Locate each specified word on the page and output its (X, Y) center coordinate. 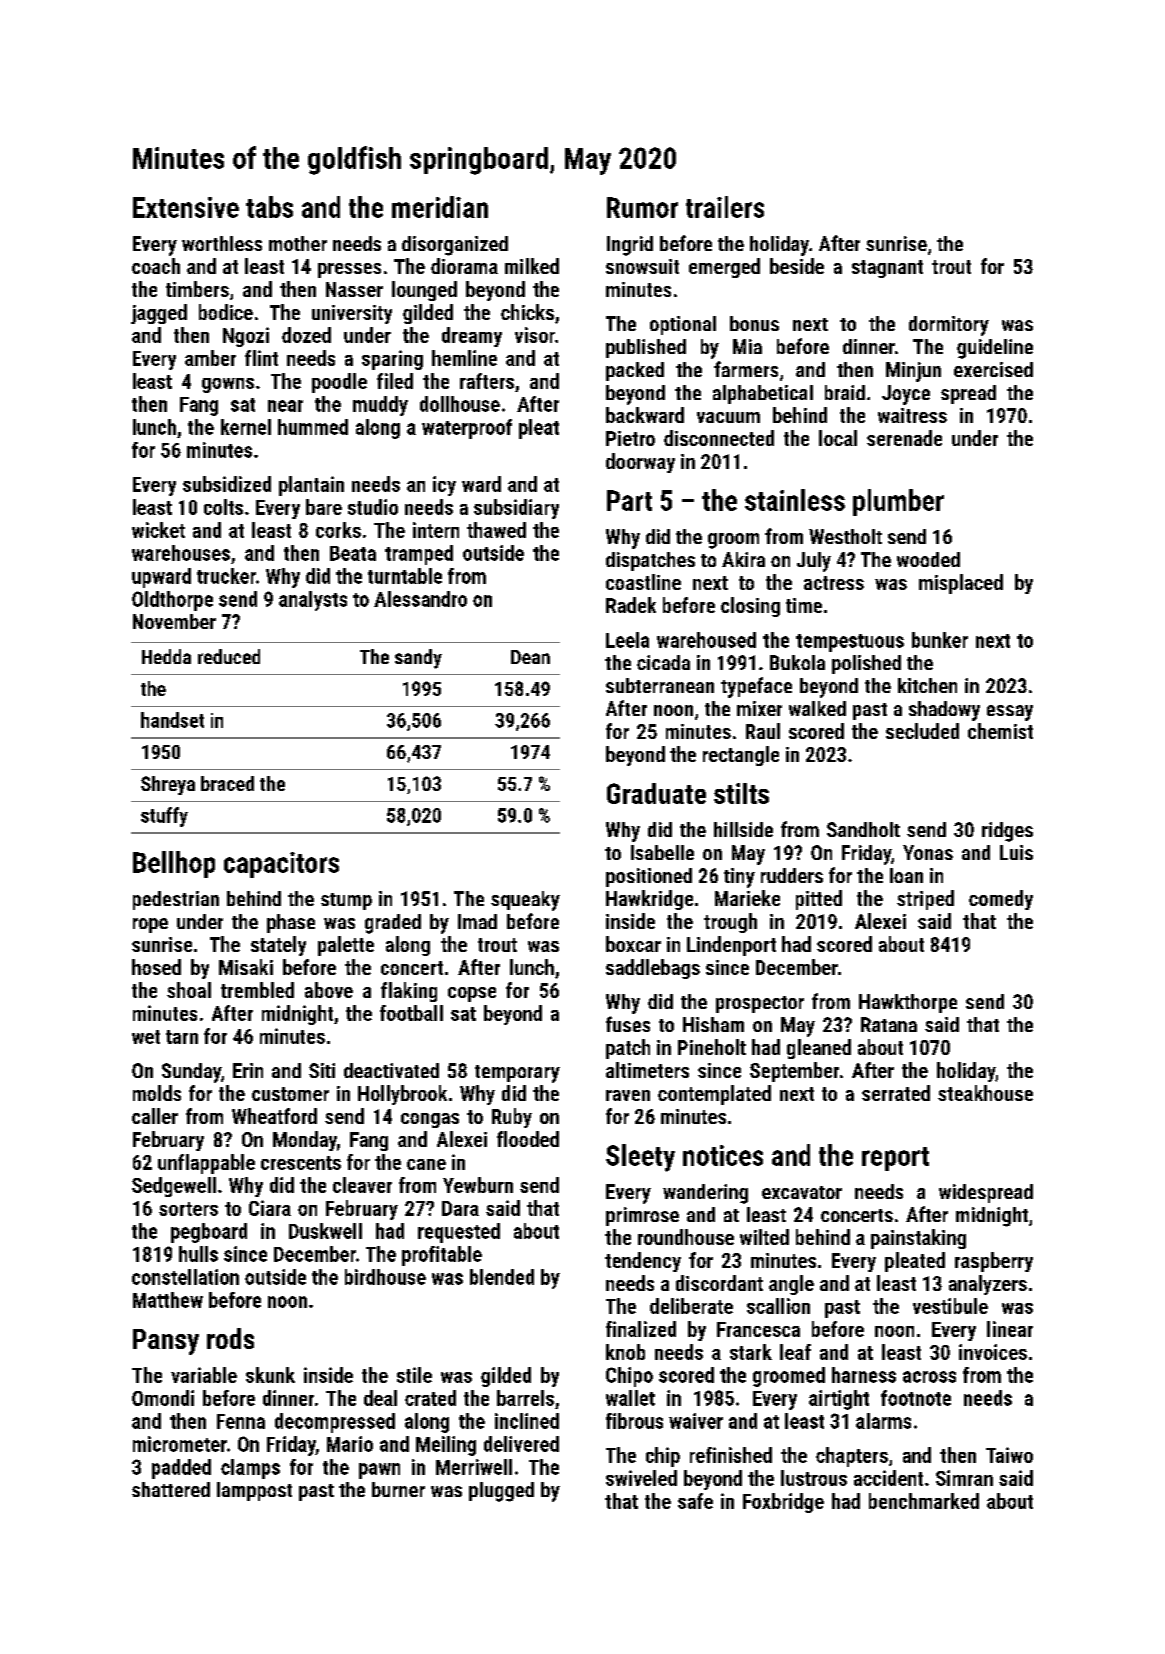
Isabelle (662, 852)
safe (695, 1501)
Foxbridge (783, 1503)
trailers (725, 207)
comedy (1001, 900)
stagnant (887, 269)
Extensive (186, 207)
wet (146, 1037)
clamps (250, 1469)
